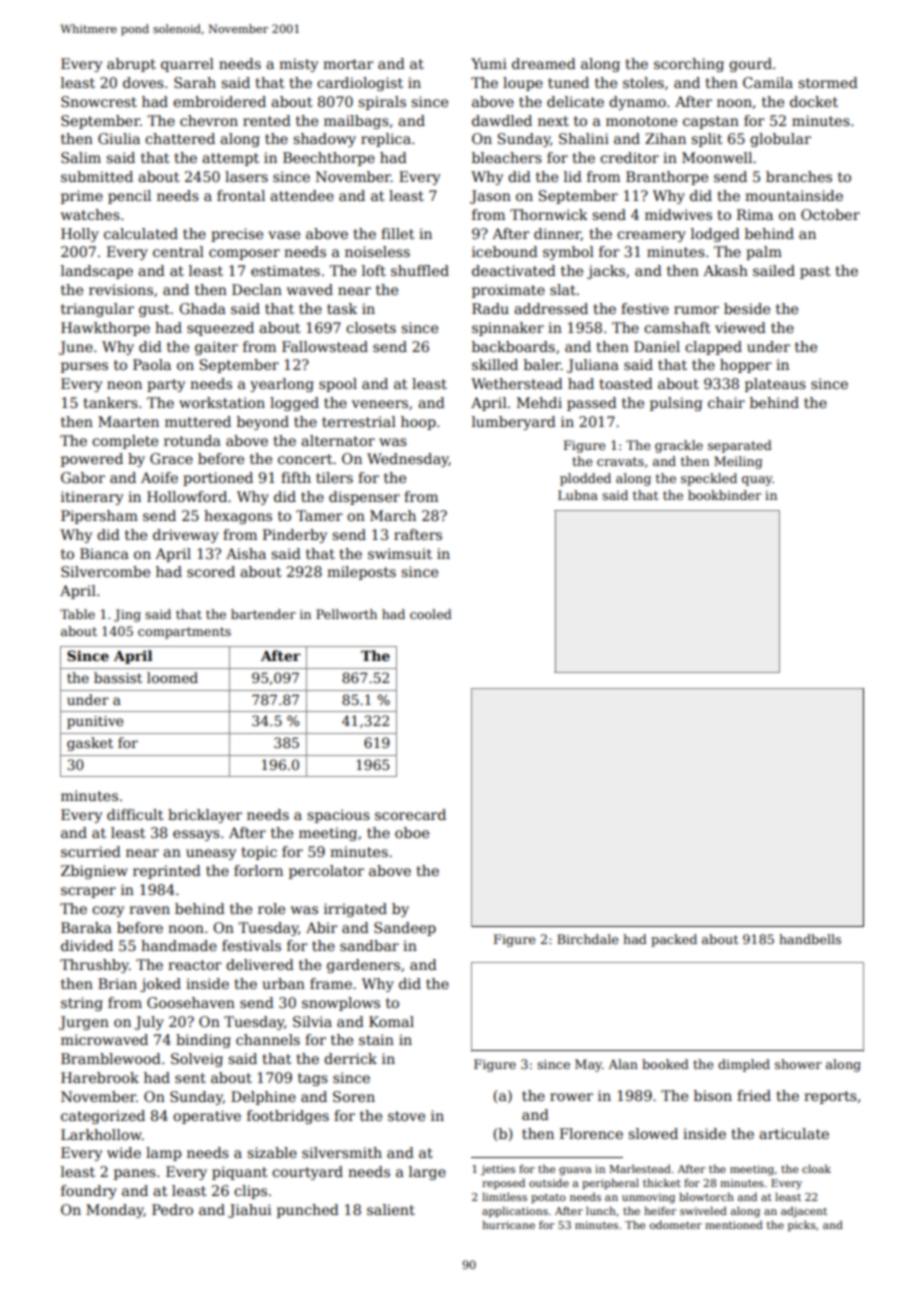  What do you see at coordinates (505, 251) in the screenshot?
I see `icebound` at bounding box center [505, 251].
